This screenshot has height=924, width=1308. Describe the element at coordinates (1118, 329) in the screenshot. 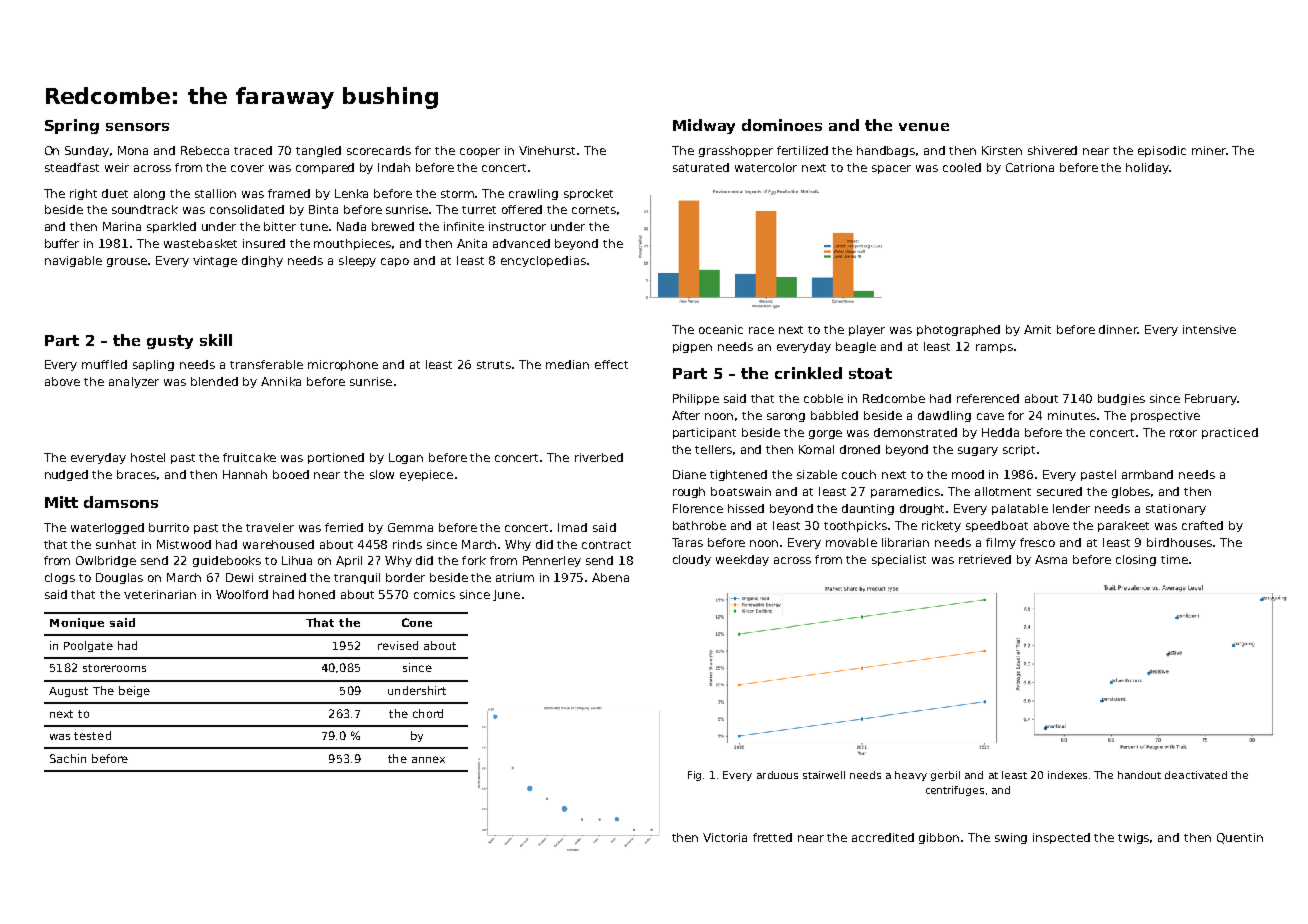

I see `dinner` at that location.
